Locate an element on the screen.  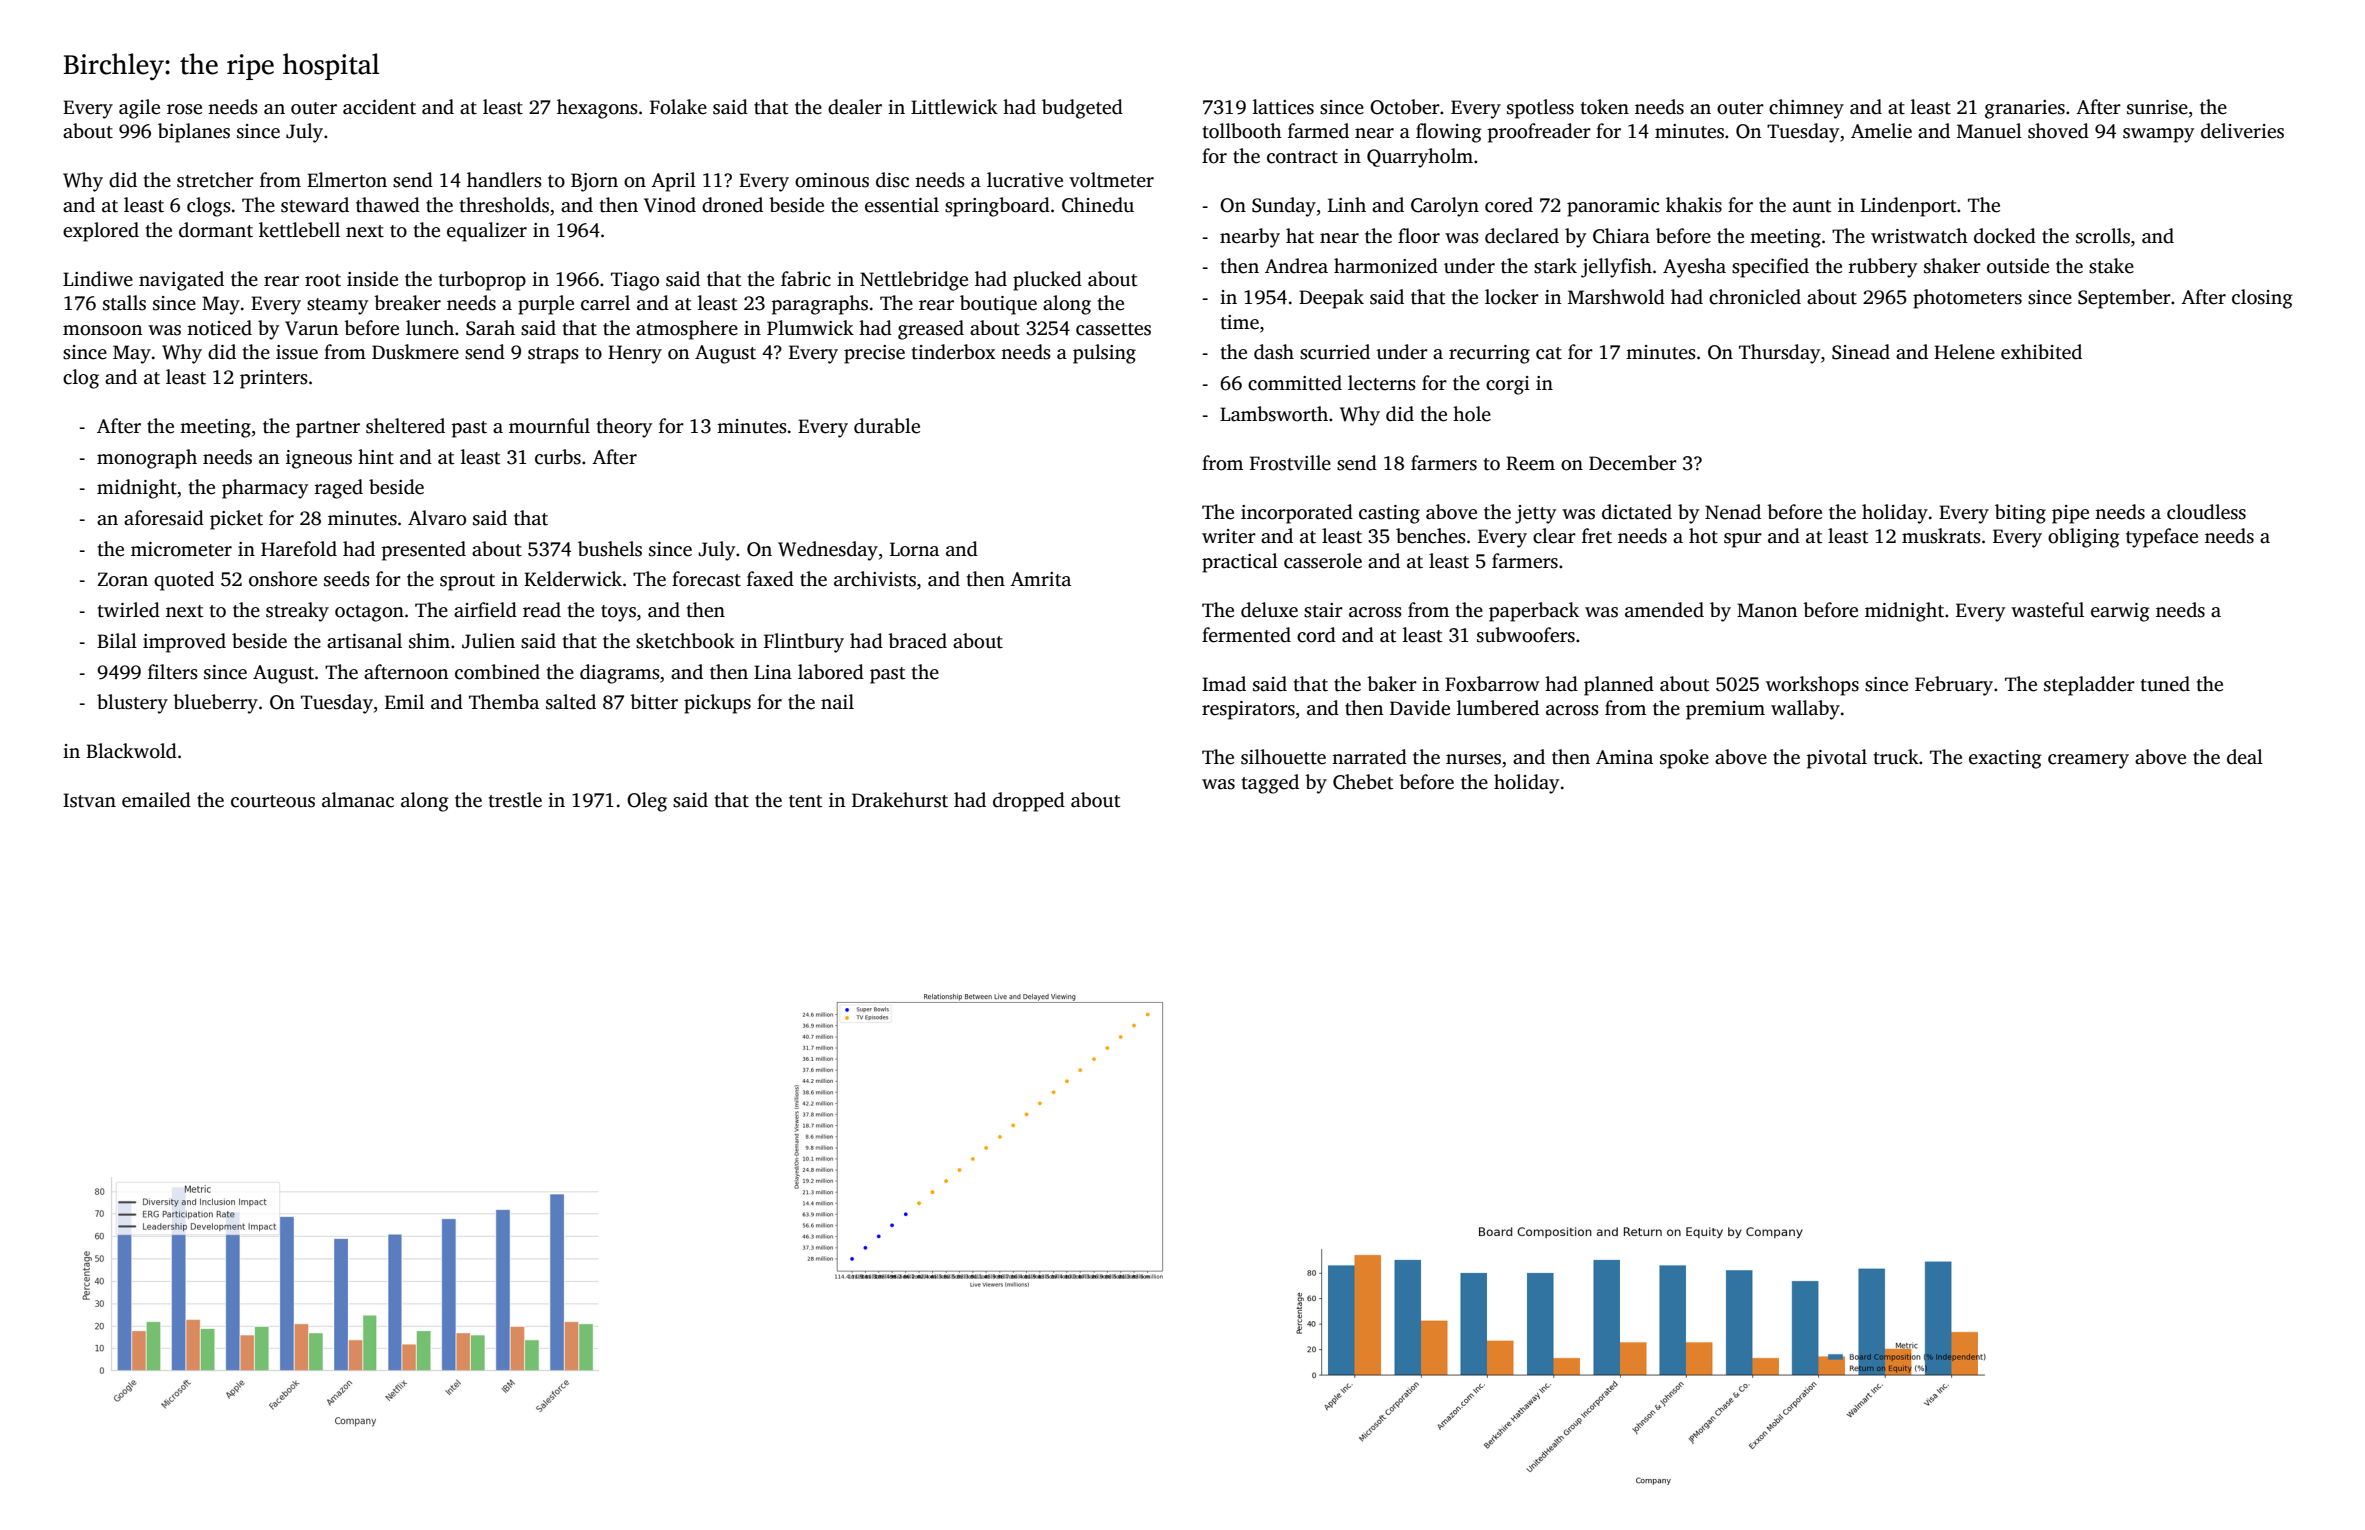
courteous is located at coordinates (273, 801).
